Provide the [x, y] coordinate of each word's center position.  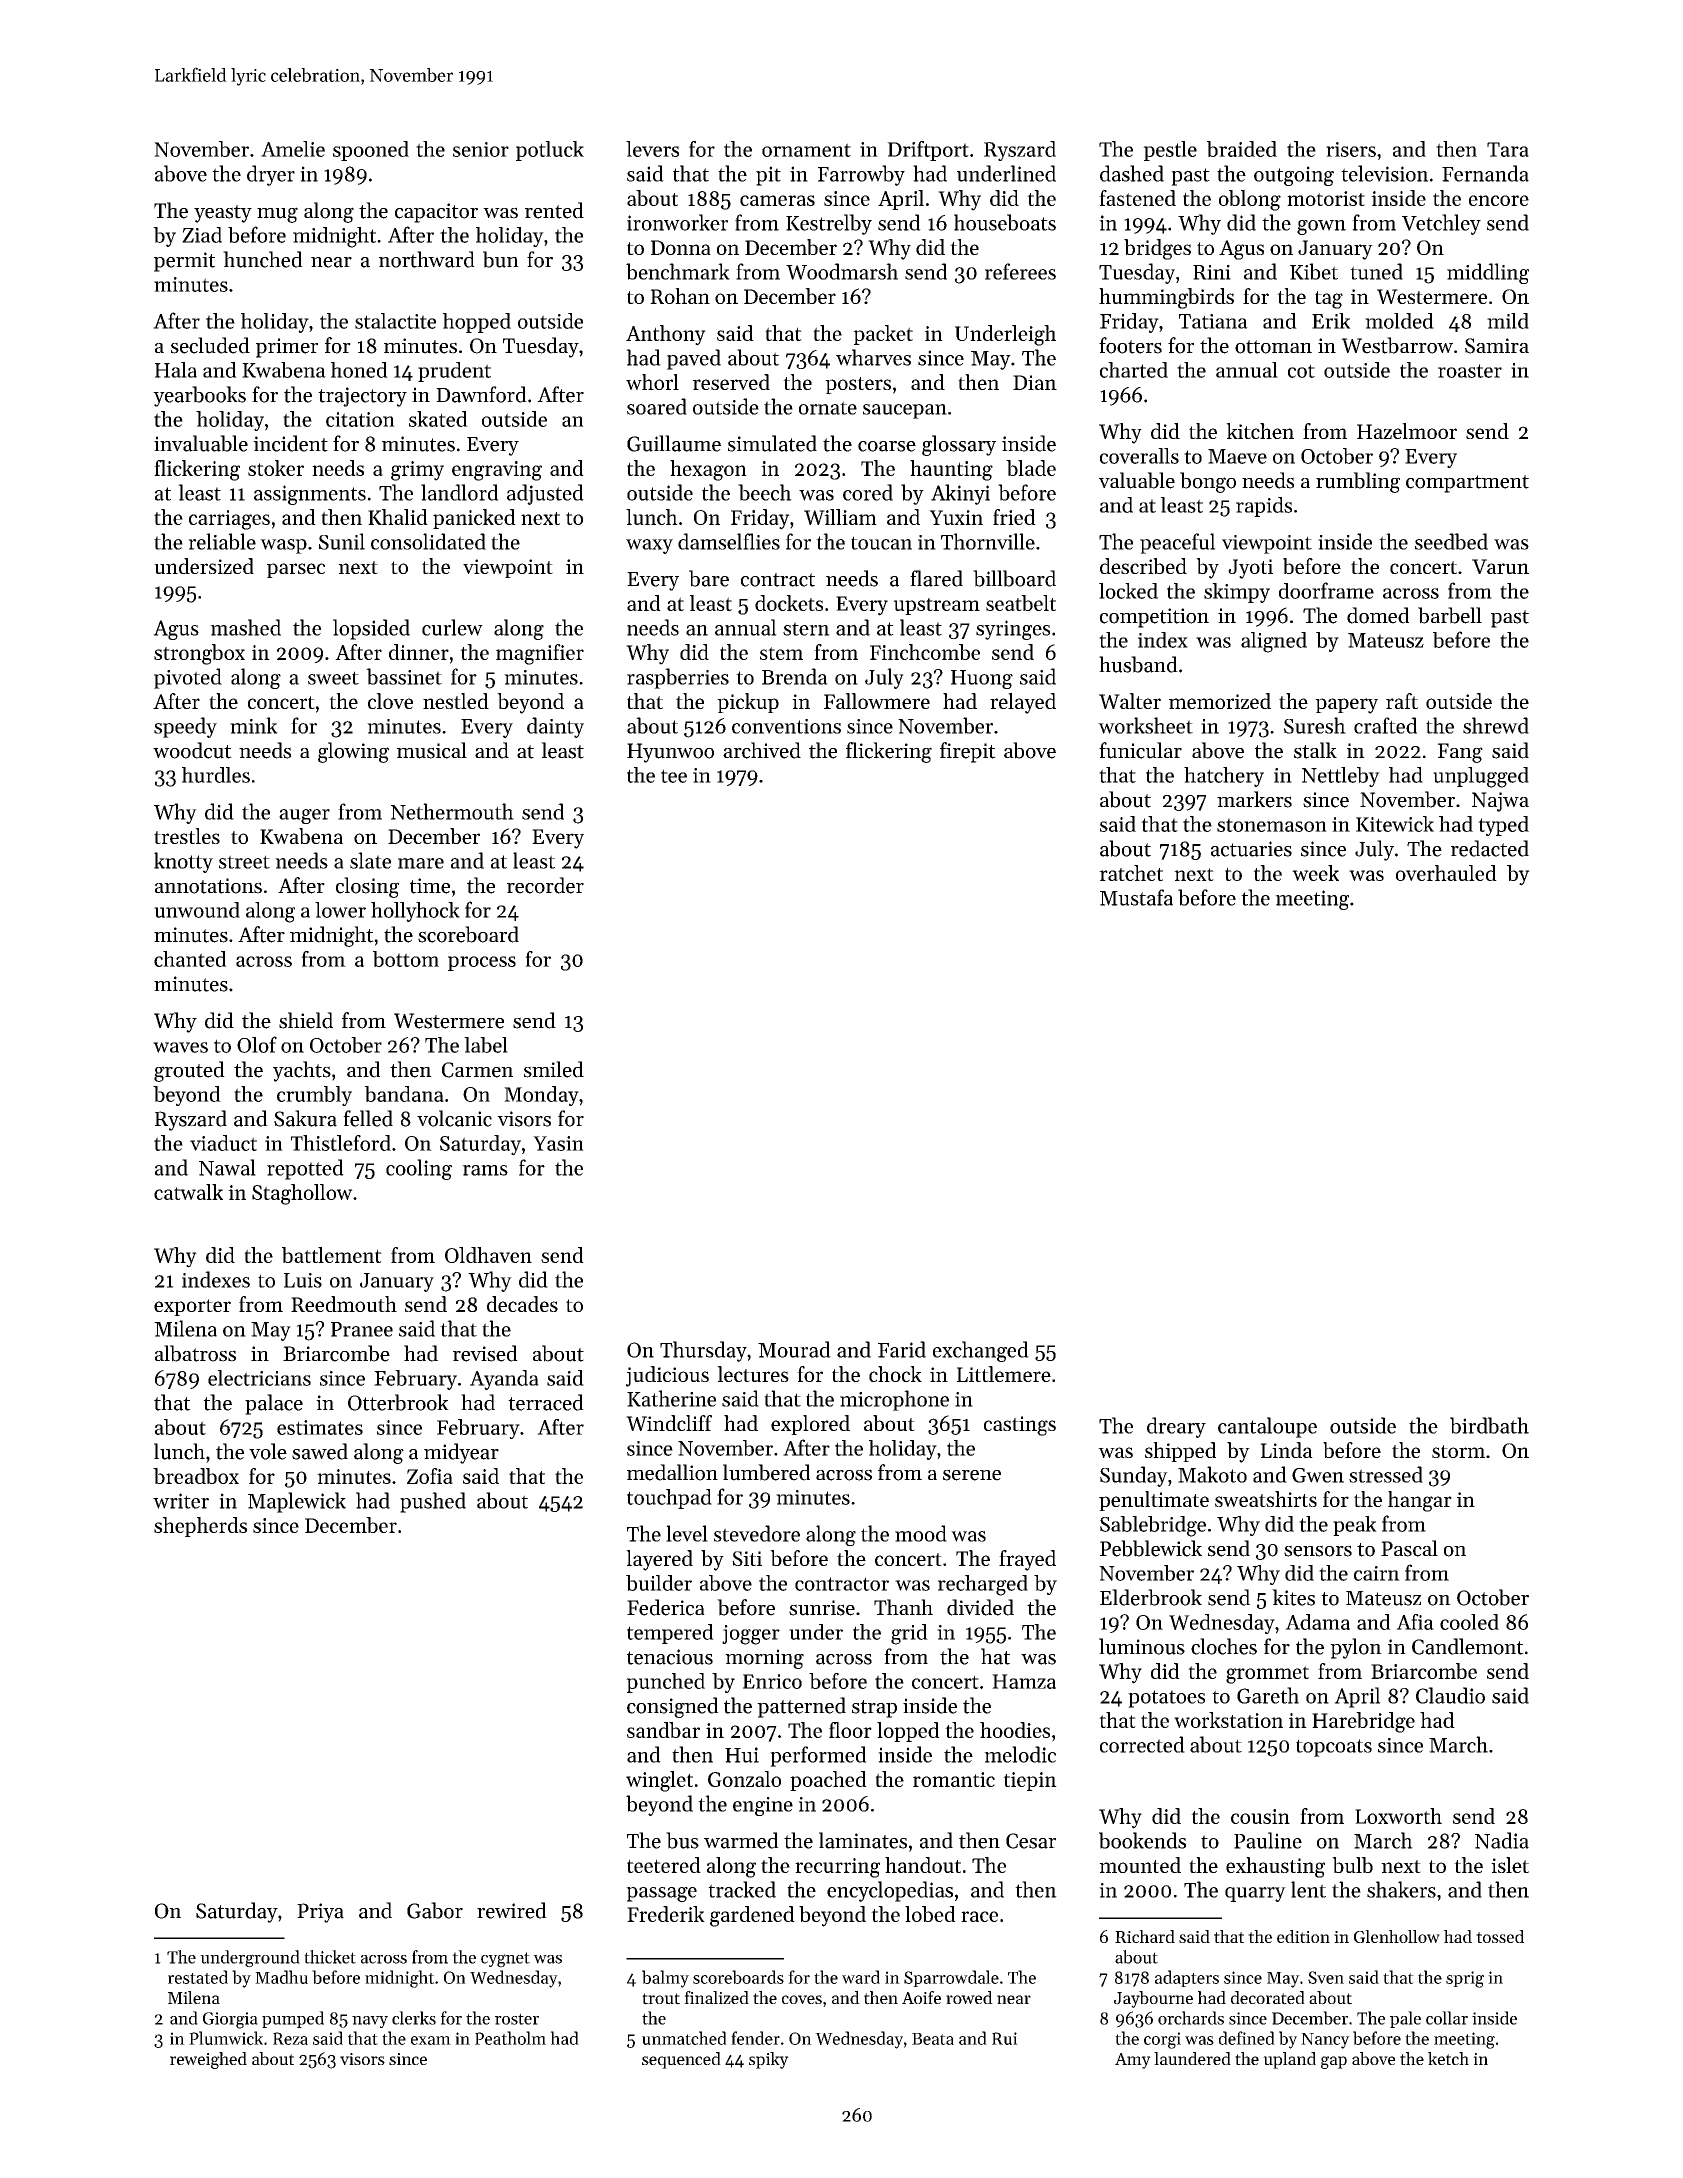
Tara [1508, 149]
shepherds [200, 1527]
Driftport [928, 151]
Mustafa [1136, 897]
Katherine [671, 1398]
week [1315, 873]
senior [481, 149]
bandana [404, 1094]
